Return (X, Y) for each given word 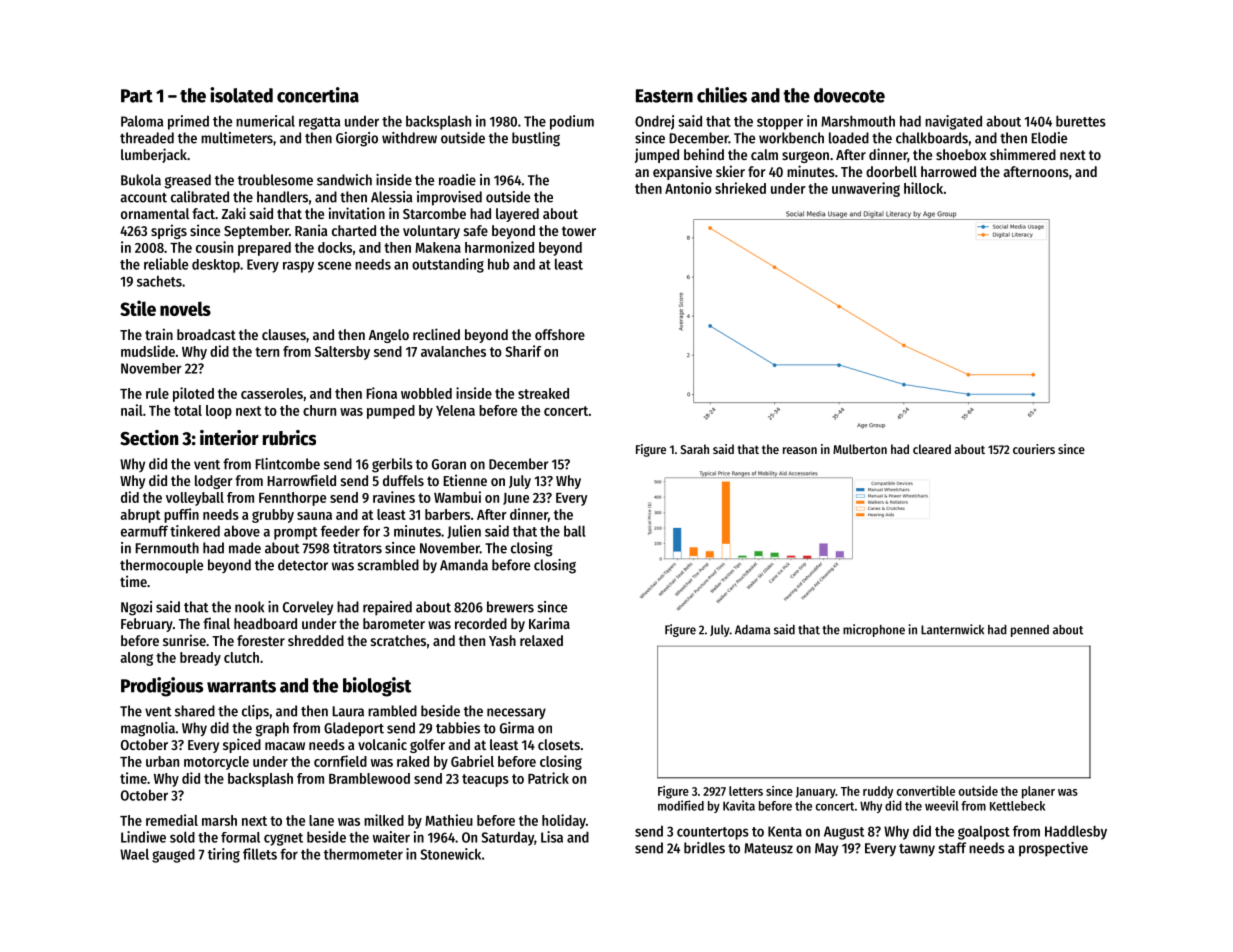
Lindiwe (143, 837)
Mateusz (768, 848)
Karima (549, 623)
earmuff (144, 531)
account (143, 198)
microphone (874, 630)
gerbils (392, 465)
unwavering (866, 189)
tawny (917, 850)
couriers (1034, 449)
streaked (543, 393)
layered (517, 215)
